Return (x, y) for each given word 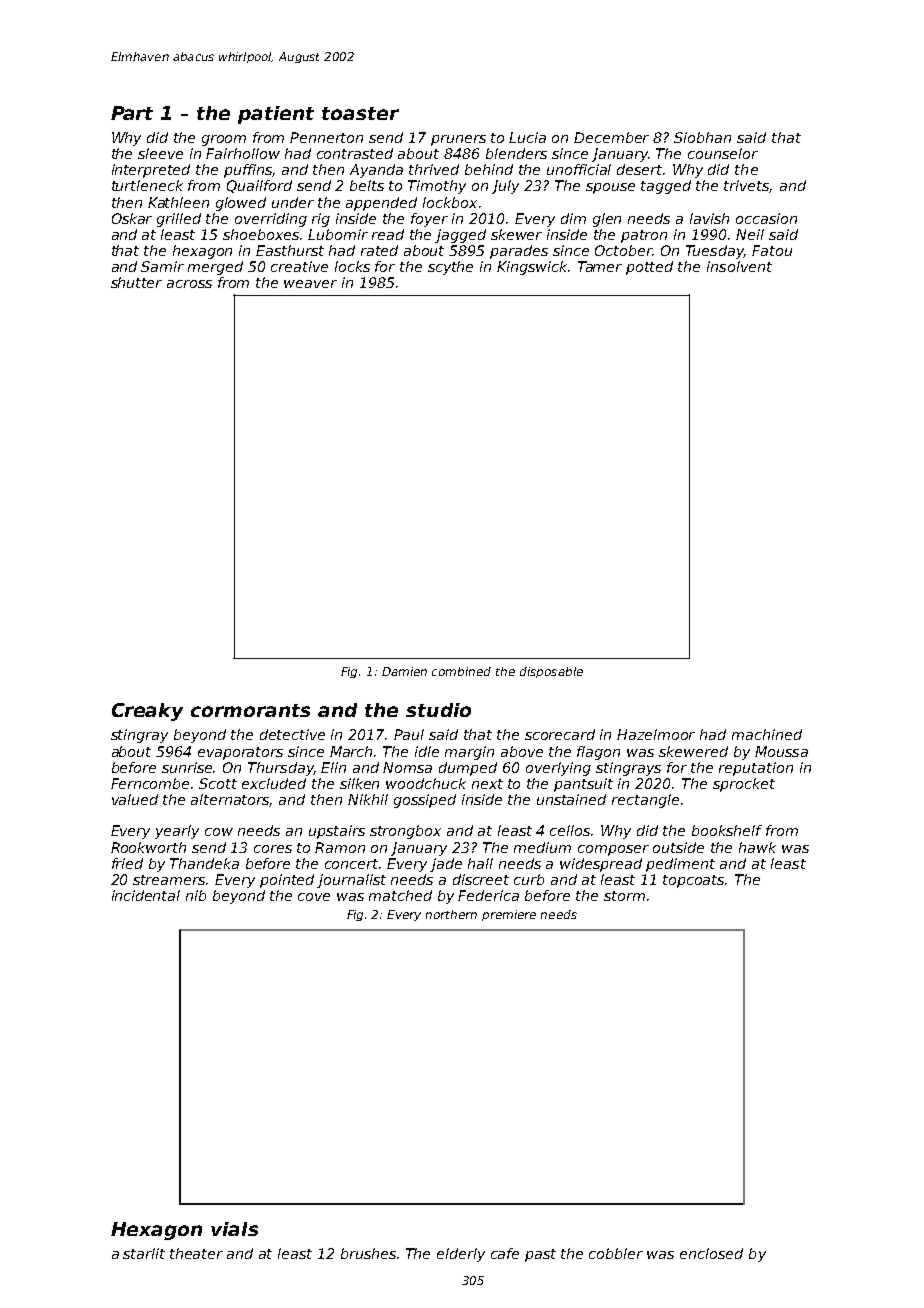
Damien (404, 671)
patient (276, 115)
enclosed (711, 1253)
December (611, 137)
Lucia (527, 137)
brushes (368, 1253)
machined (767, 734)
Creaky (147, 712)
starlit (144, 1253)
